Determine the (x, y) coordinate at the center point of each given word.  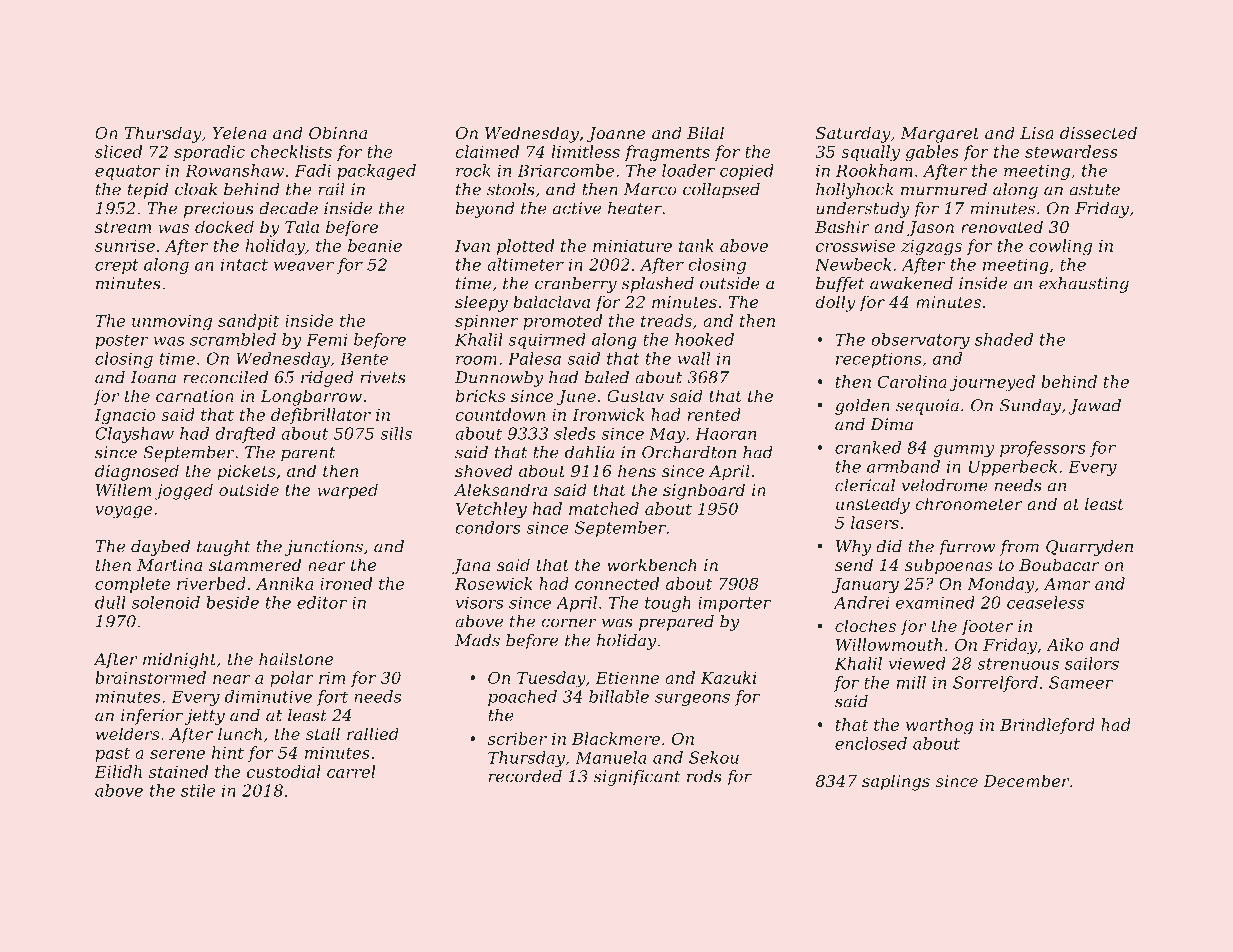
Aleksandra (500, 489)
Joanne (616, 135)
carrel (351, 771)
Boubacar (1059, 564)
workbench (652, 564)
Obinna (338, 132)
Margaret (939, 135)
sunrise (125, 246)
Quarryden (1089, 548)
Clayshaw (134, 435)
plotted (525, 247)
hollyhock (855, 191)
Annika (284, 583)
